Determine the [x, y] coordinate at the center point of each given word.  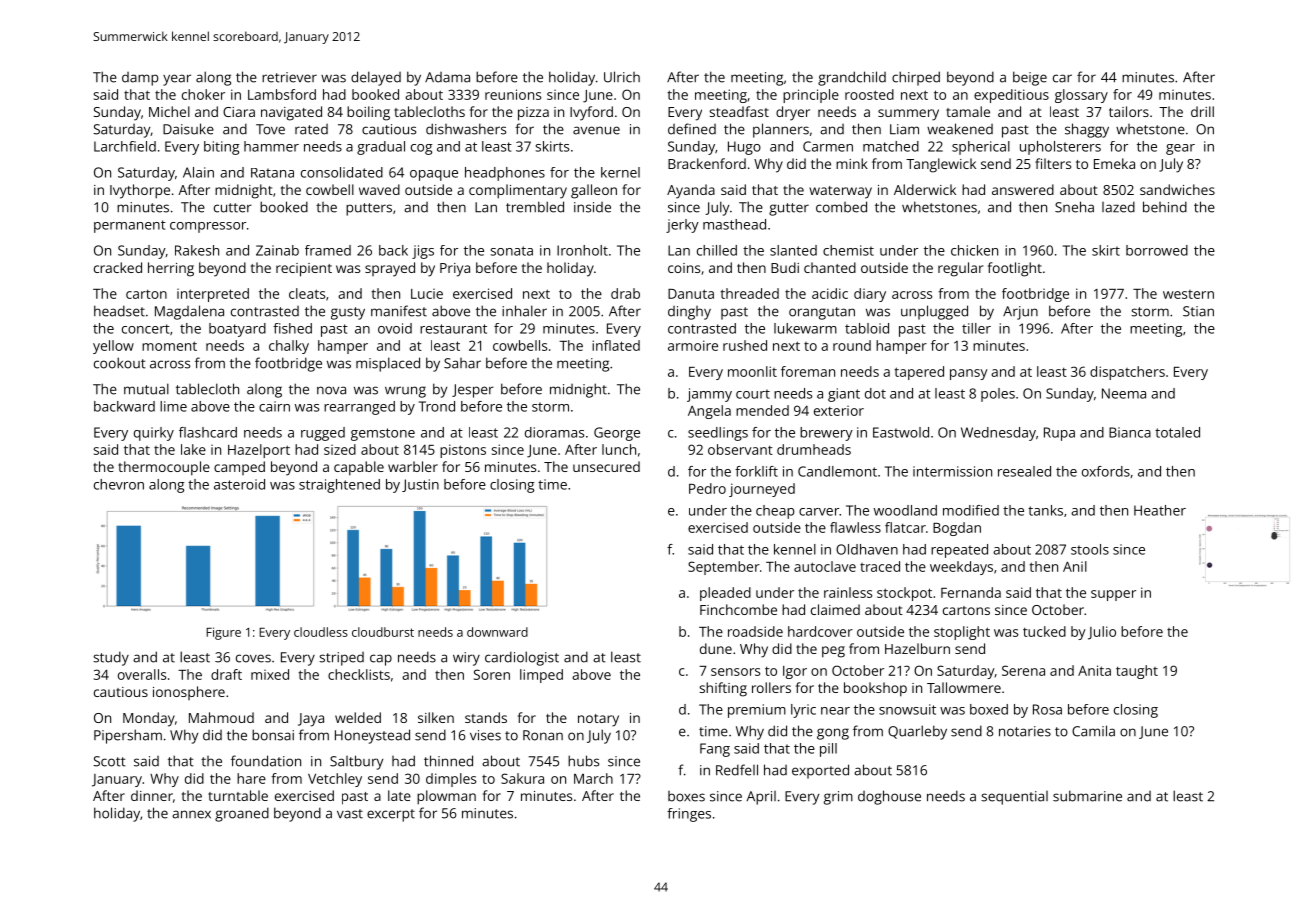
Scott [109, 761]
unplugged [934, 312]
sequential [1014, 798]
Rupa [1059, 434]
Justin [420, 485]
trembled [535, 207]
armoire [693, 345]
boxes [686, 796]
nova [331, 390]
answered [1023, 189]
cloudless [321, 632]
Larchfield [125, 146]
